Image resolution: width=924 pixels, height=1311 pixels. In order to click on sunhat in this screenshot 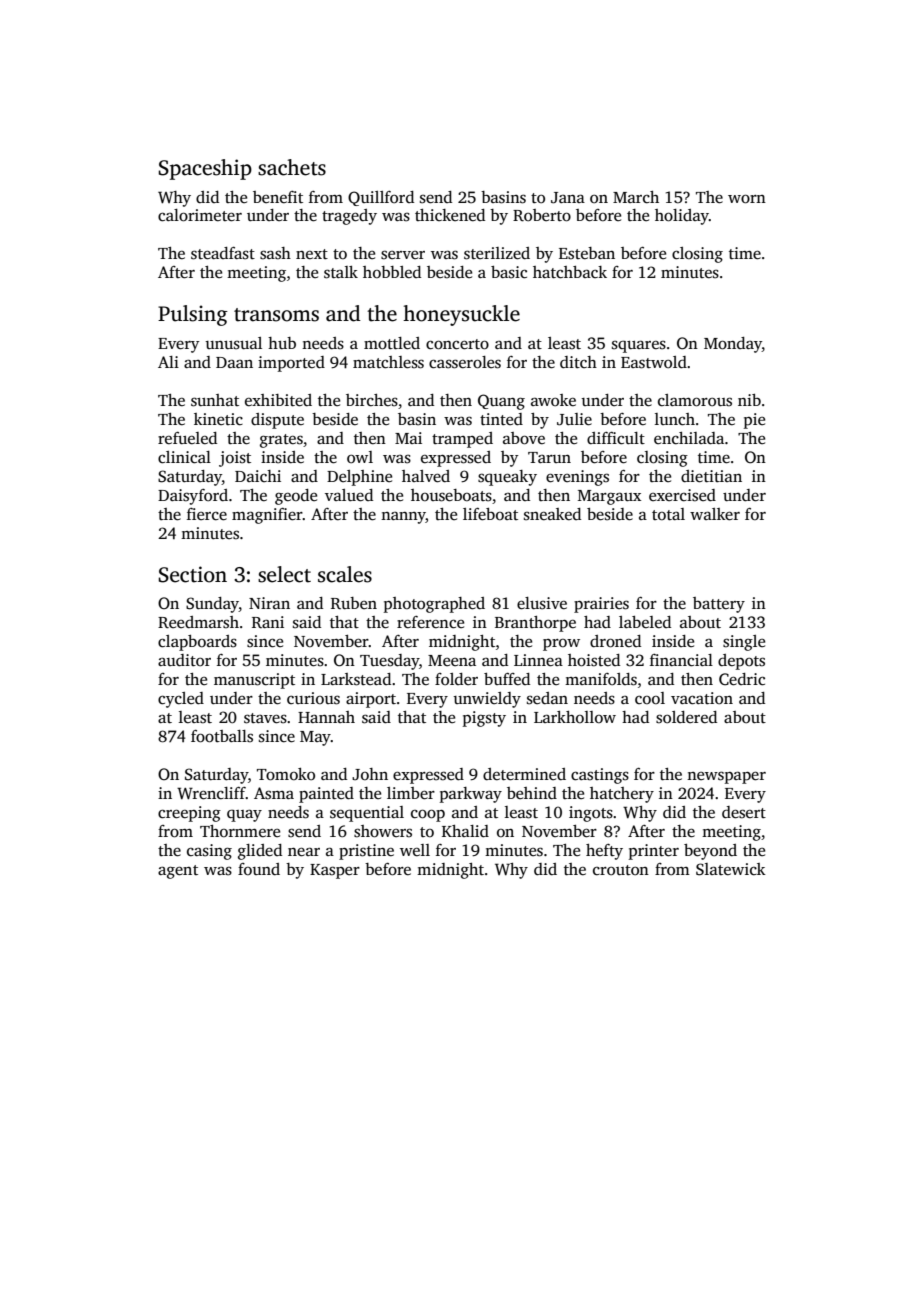, I will do `click(215, 400)`.
